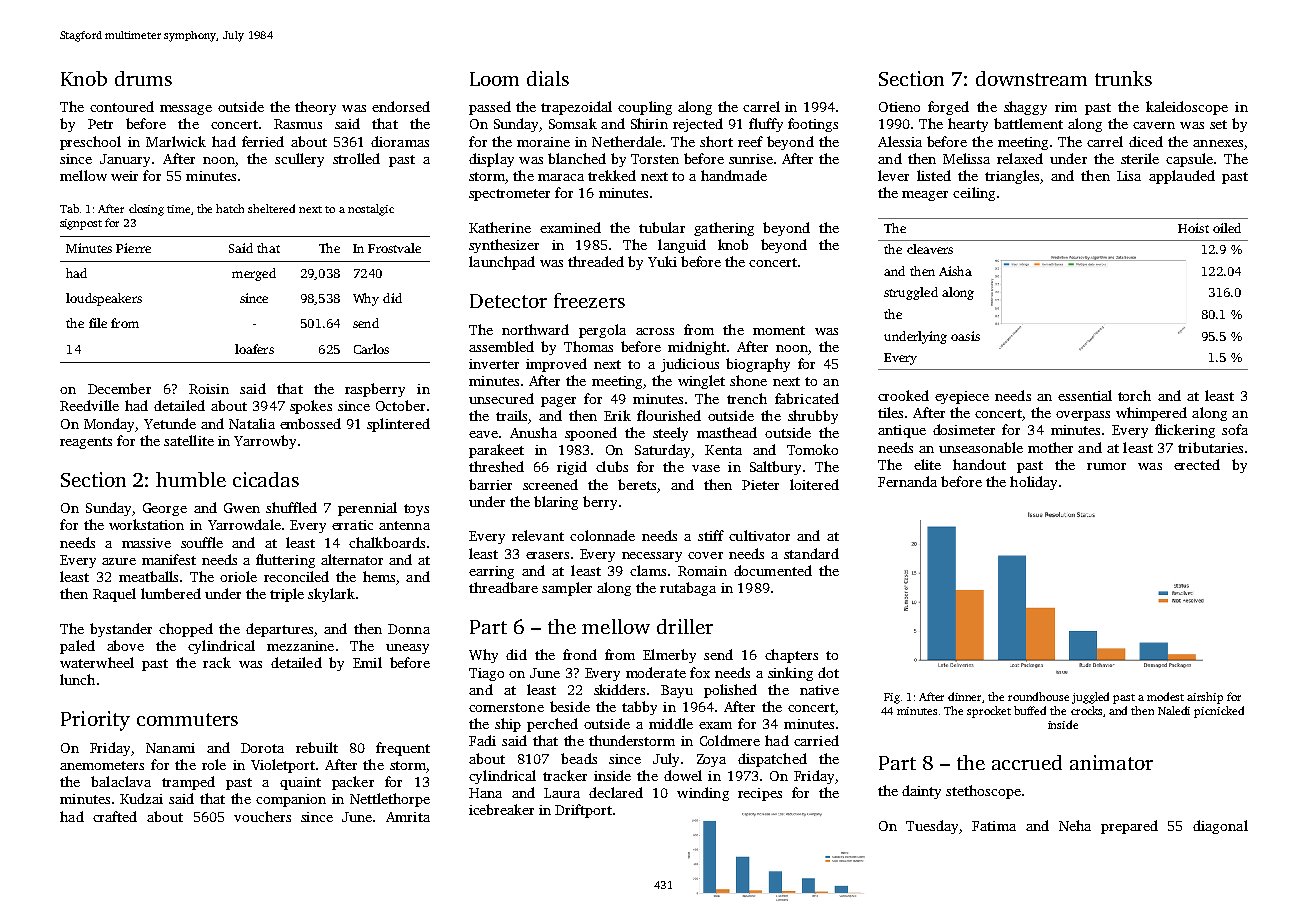 The height and width of the page is (924, 1308). I want to click on Reedville, so click(89, 405).
